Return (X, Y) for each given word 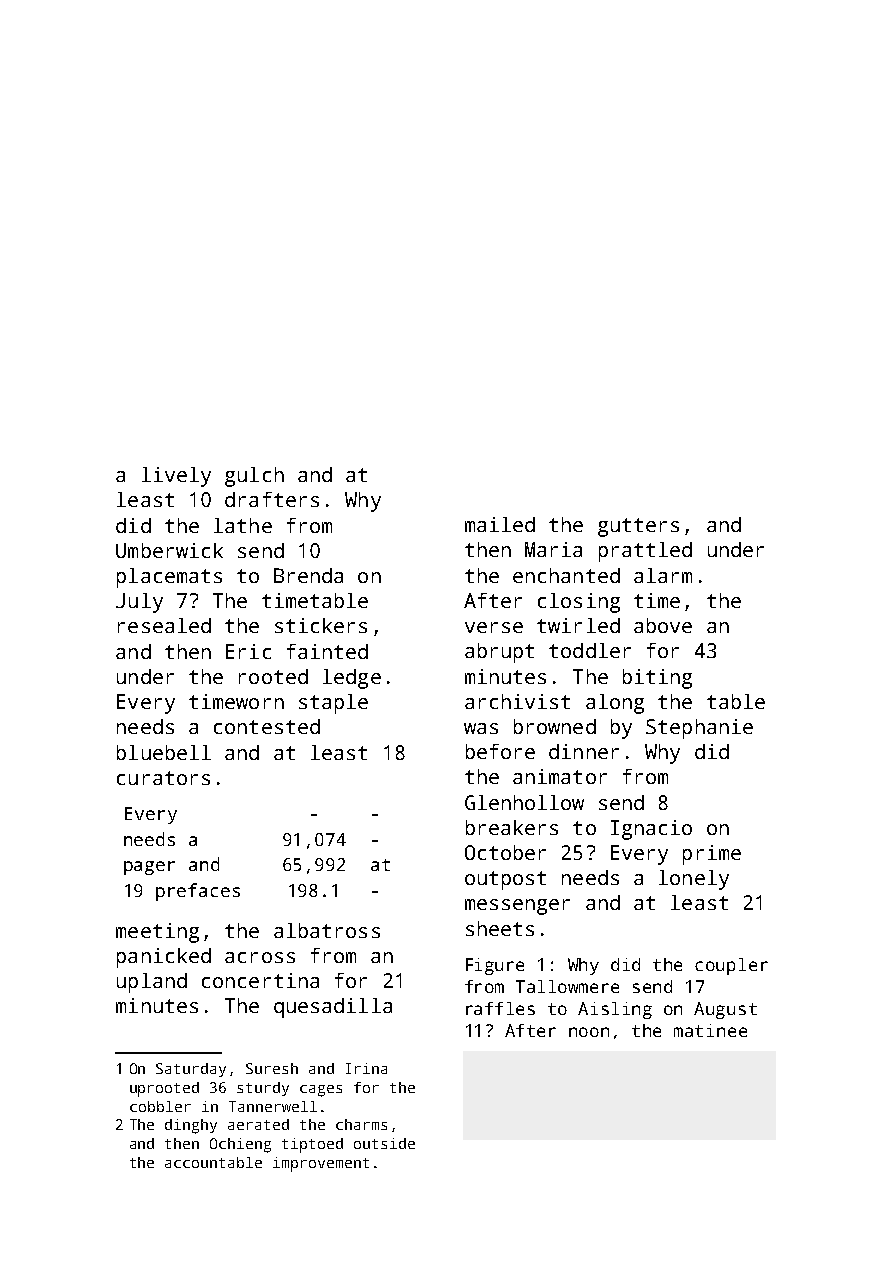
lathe (243, 525)
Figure (495, 966)
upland (152, 983)
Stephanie (699, 729)
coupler (731, 966)
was (481, 728)
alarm (663, 575)
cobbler (160, 1106)
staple (333, 704)
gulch (254, 477)
